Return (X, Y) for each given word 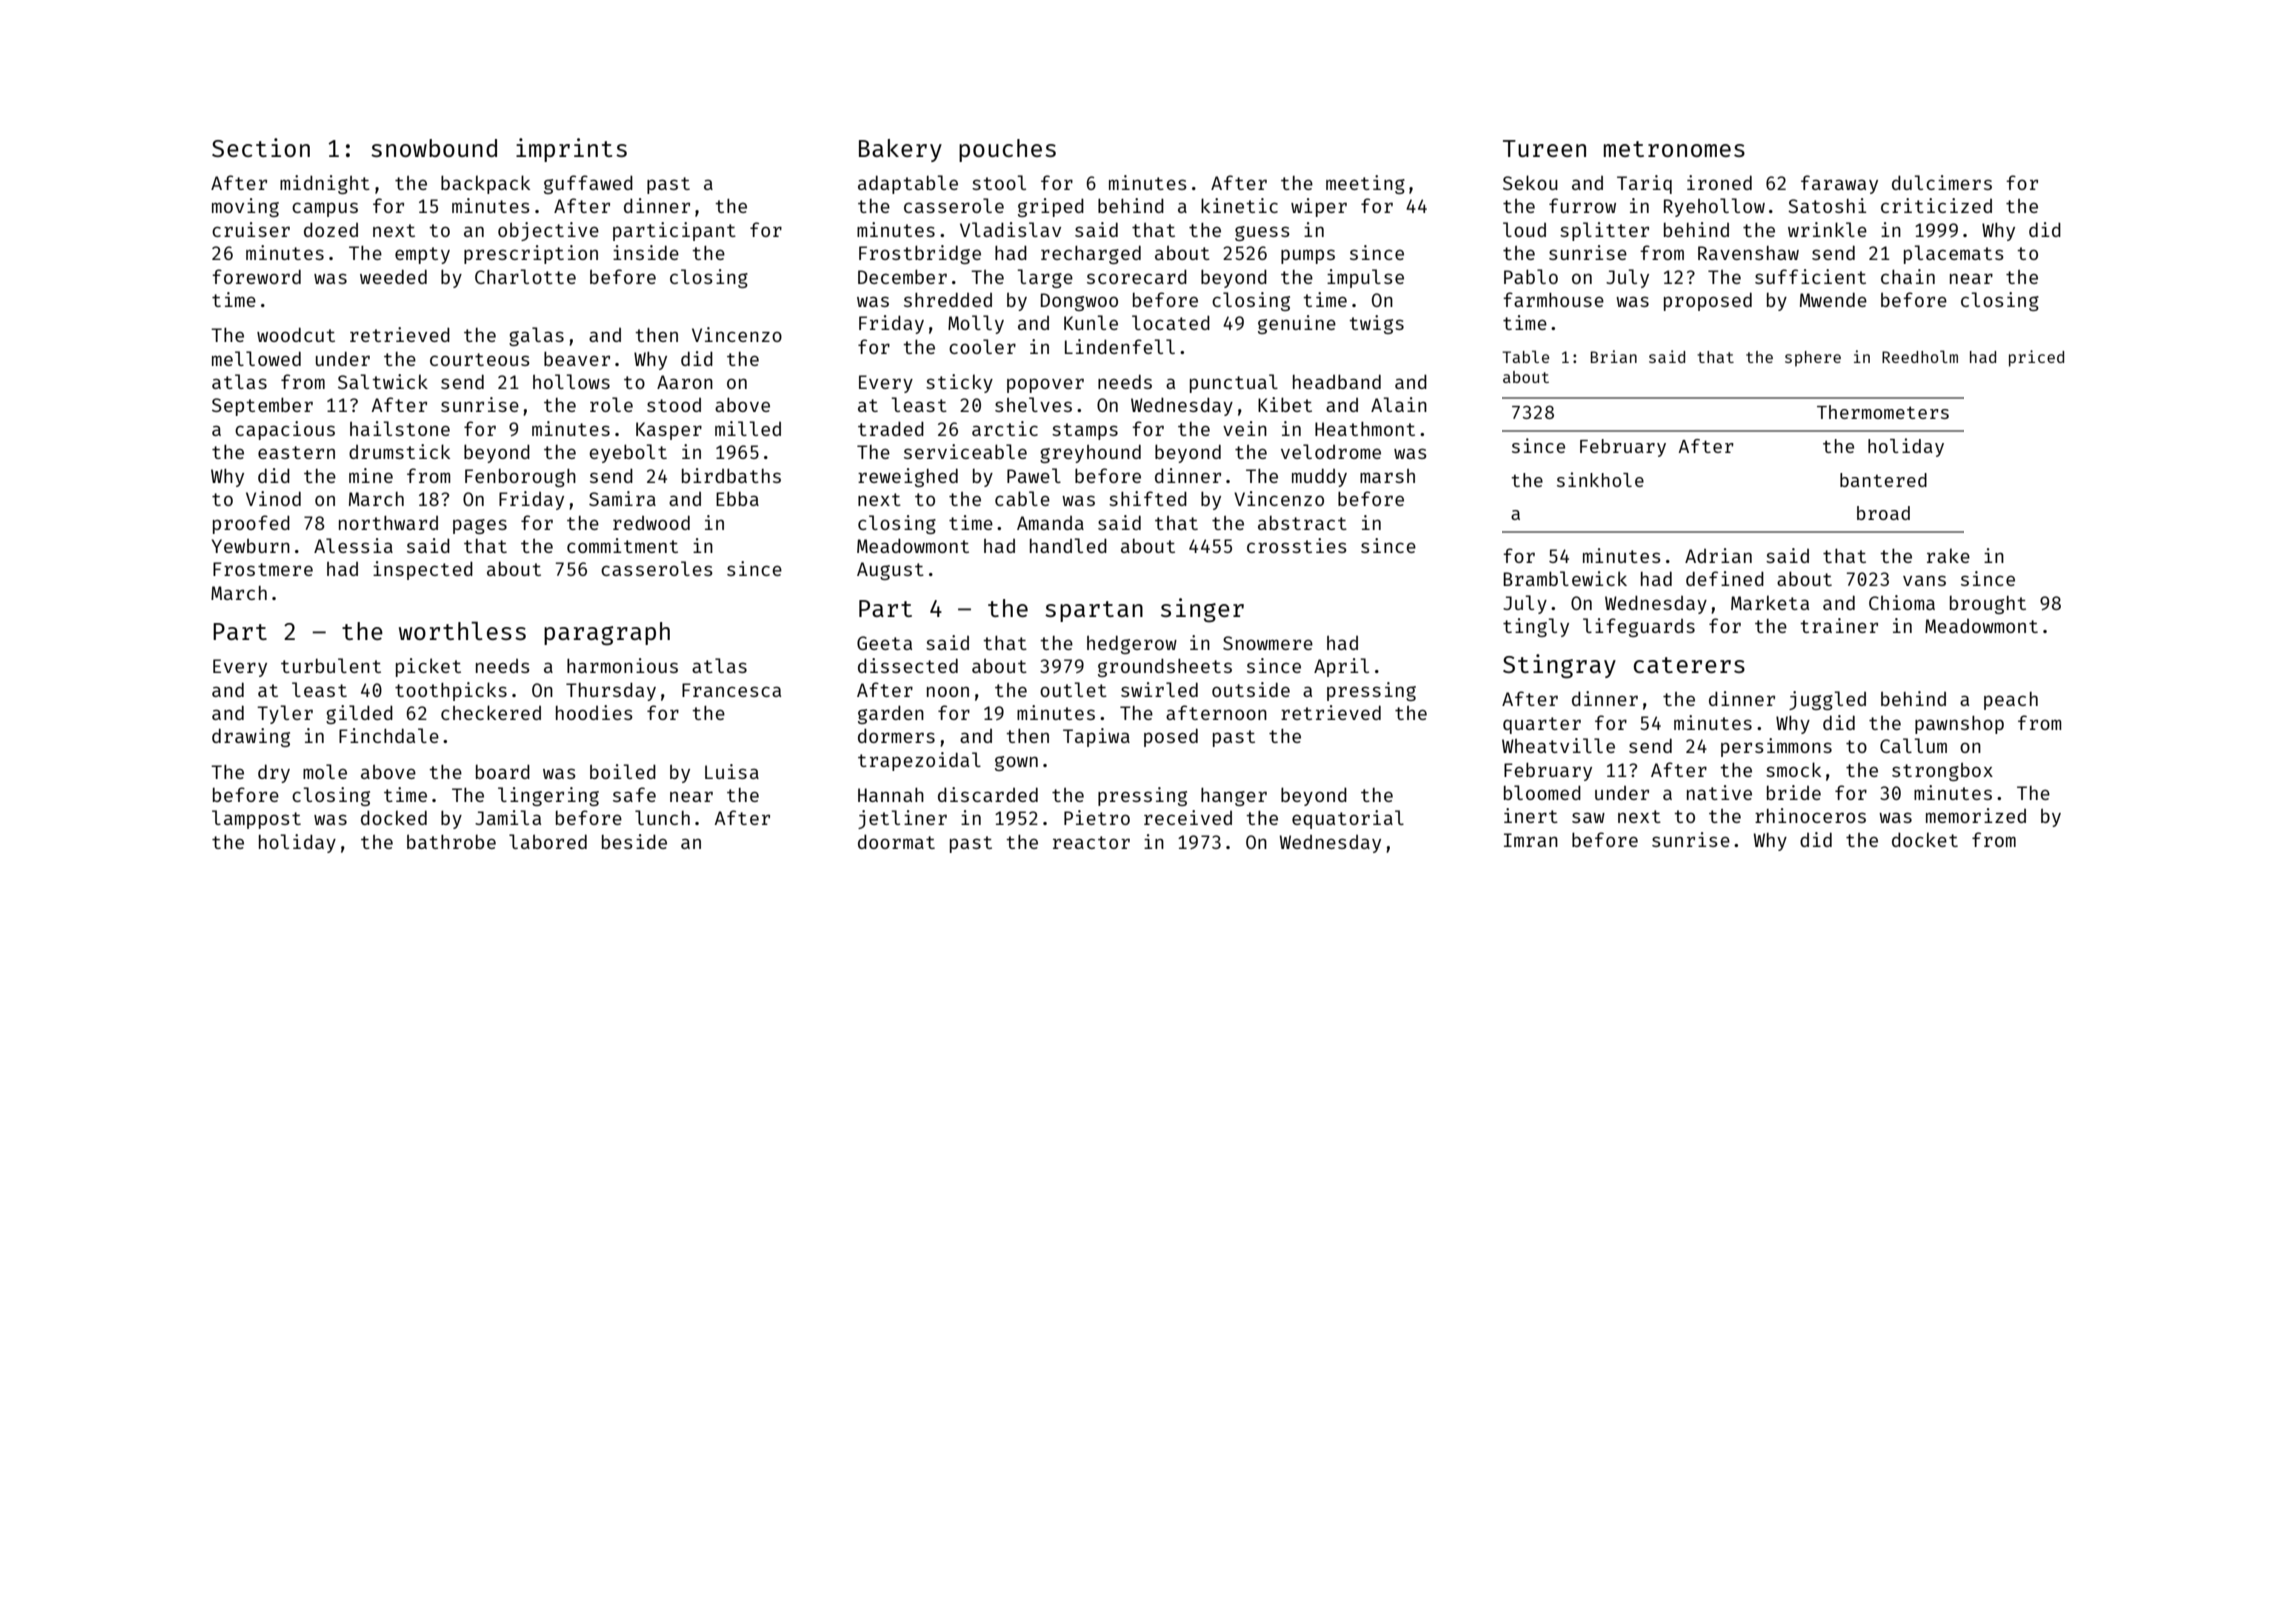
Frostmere (263, 569)
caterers (1689, 665)
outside (1251, 689)
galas (536, 336)
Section (261, 147)
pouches (1007, 150)
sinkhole (1600, 479)
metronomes (1674, 149)
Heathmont (1365, 429)
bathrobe (451, 841)
